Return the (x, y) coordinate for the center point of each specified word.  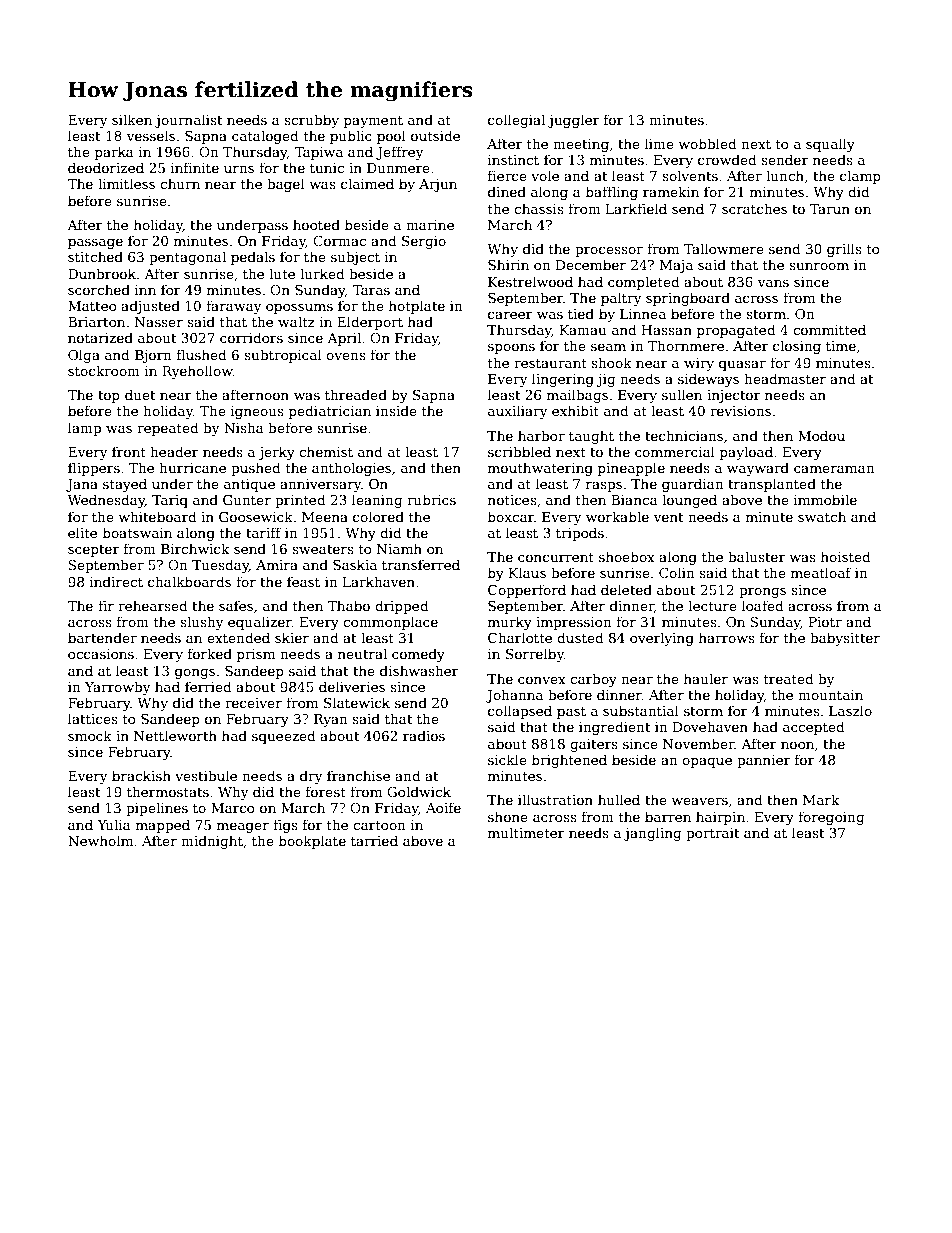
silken (132, 119)
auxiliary (517, 412)
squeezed (283, 737)
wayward (758, 469)
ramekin (671, 191)
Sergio (424, 242)
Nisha (244, 427)
